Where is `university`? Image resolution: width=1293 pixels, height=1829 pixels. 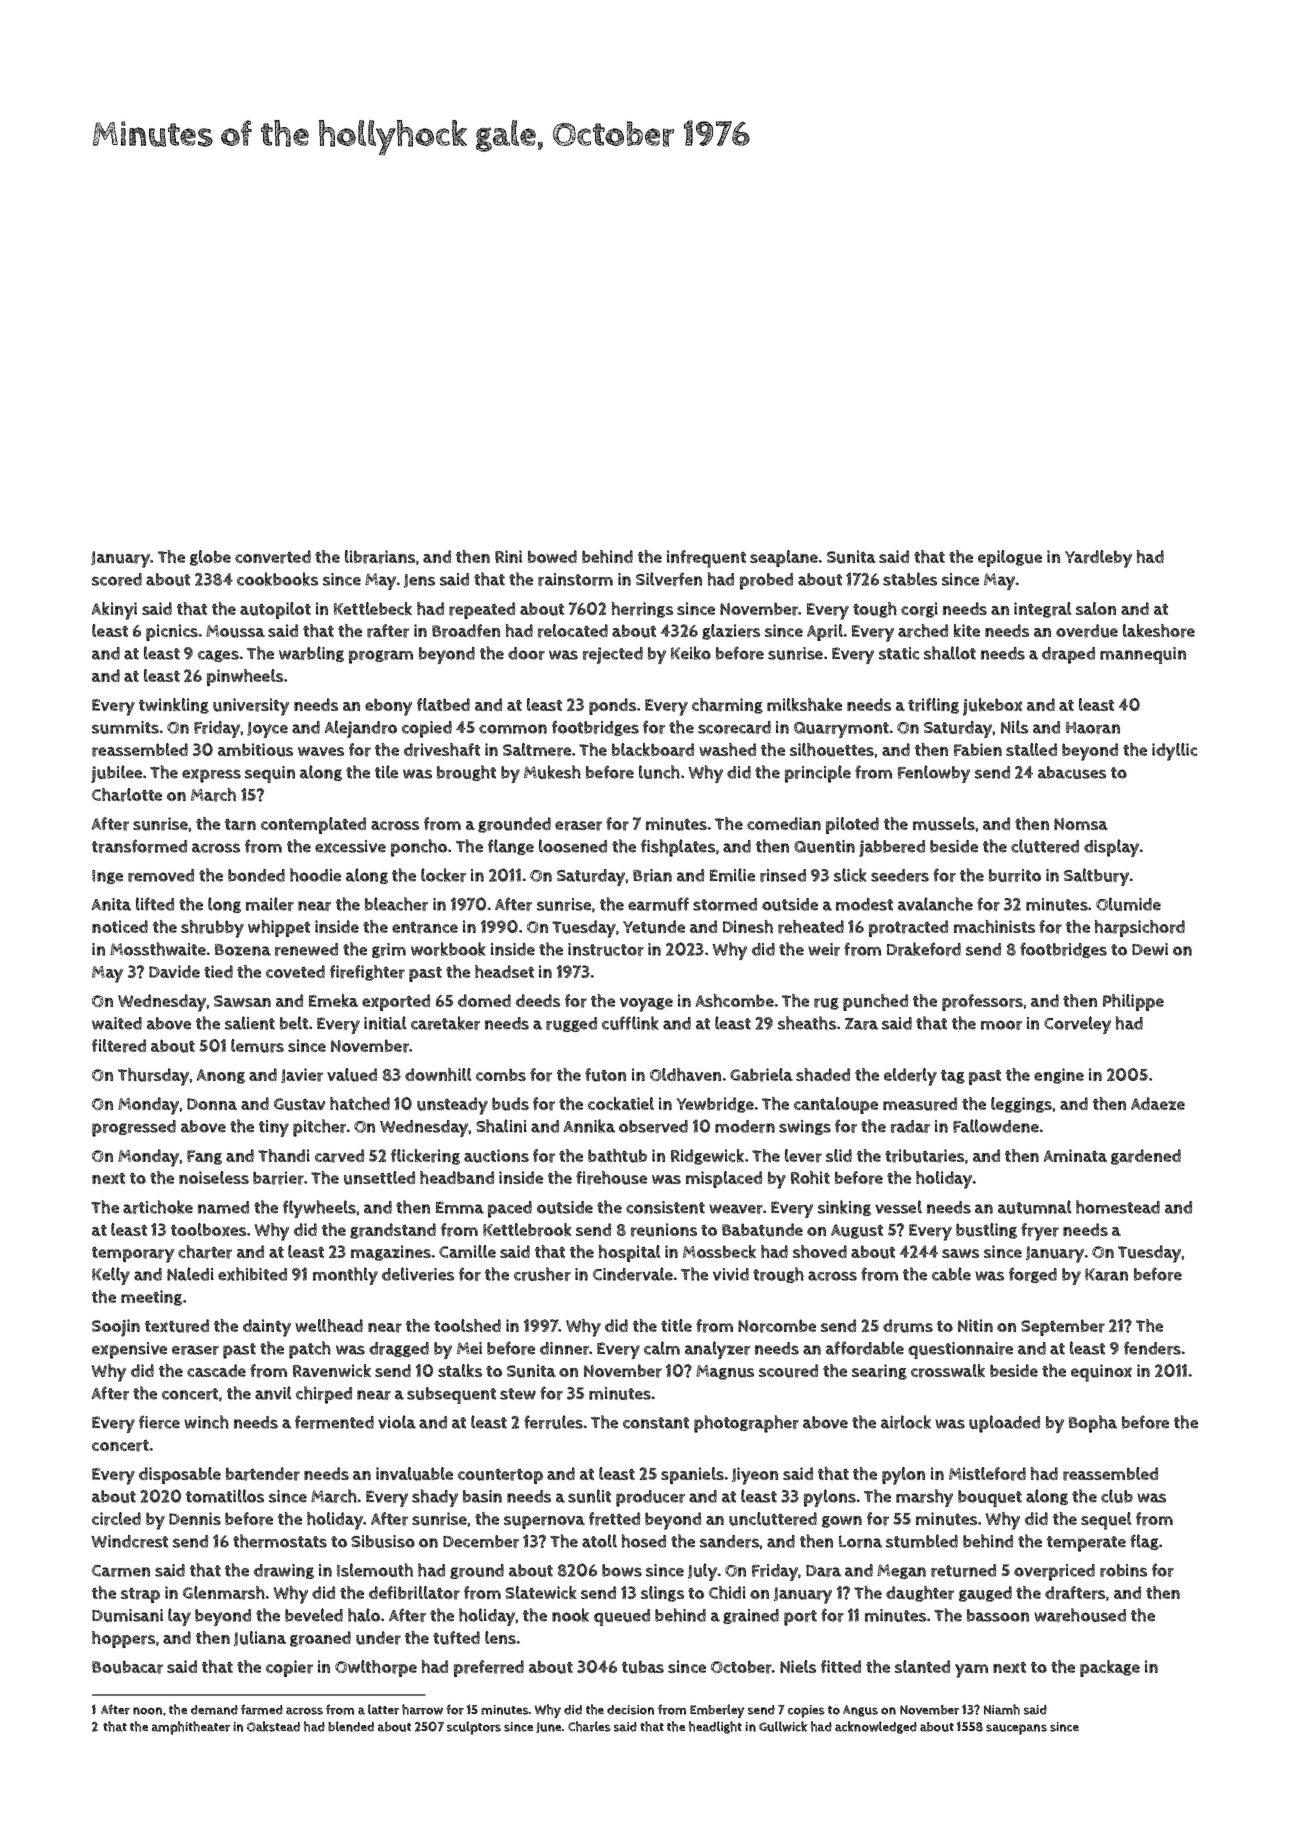
university is located at coordinates (251, 707).
